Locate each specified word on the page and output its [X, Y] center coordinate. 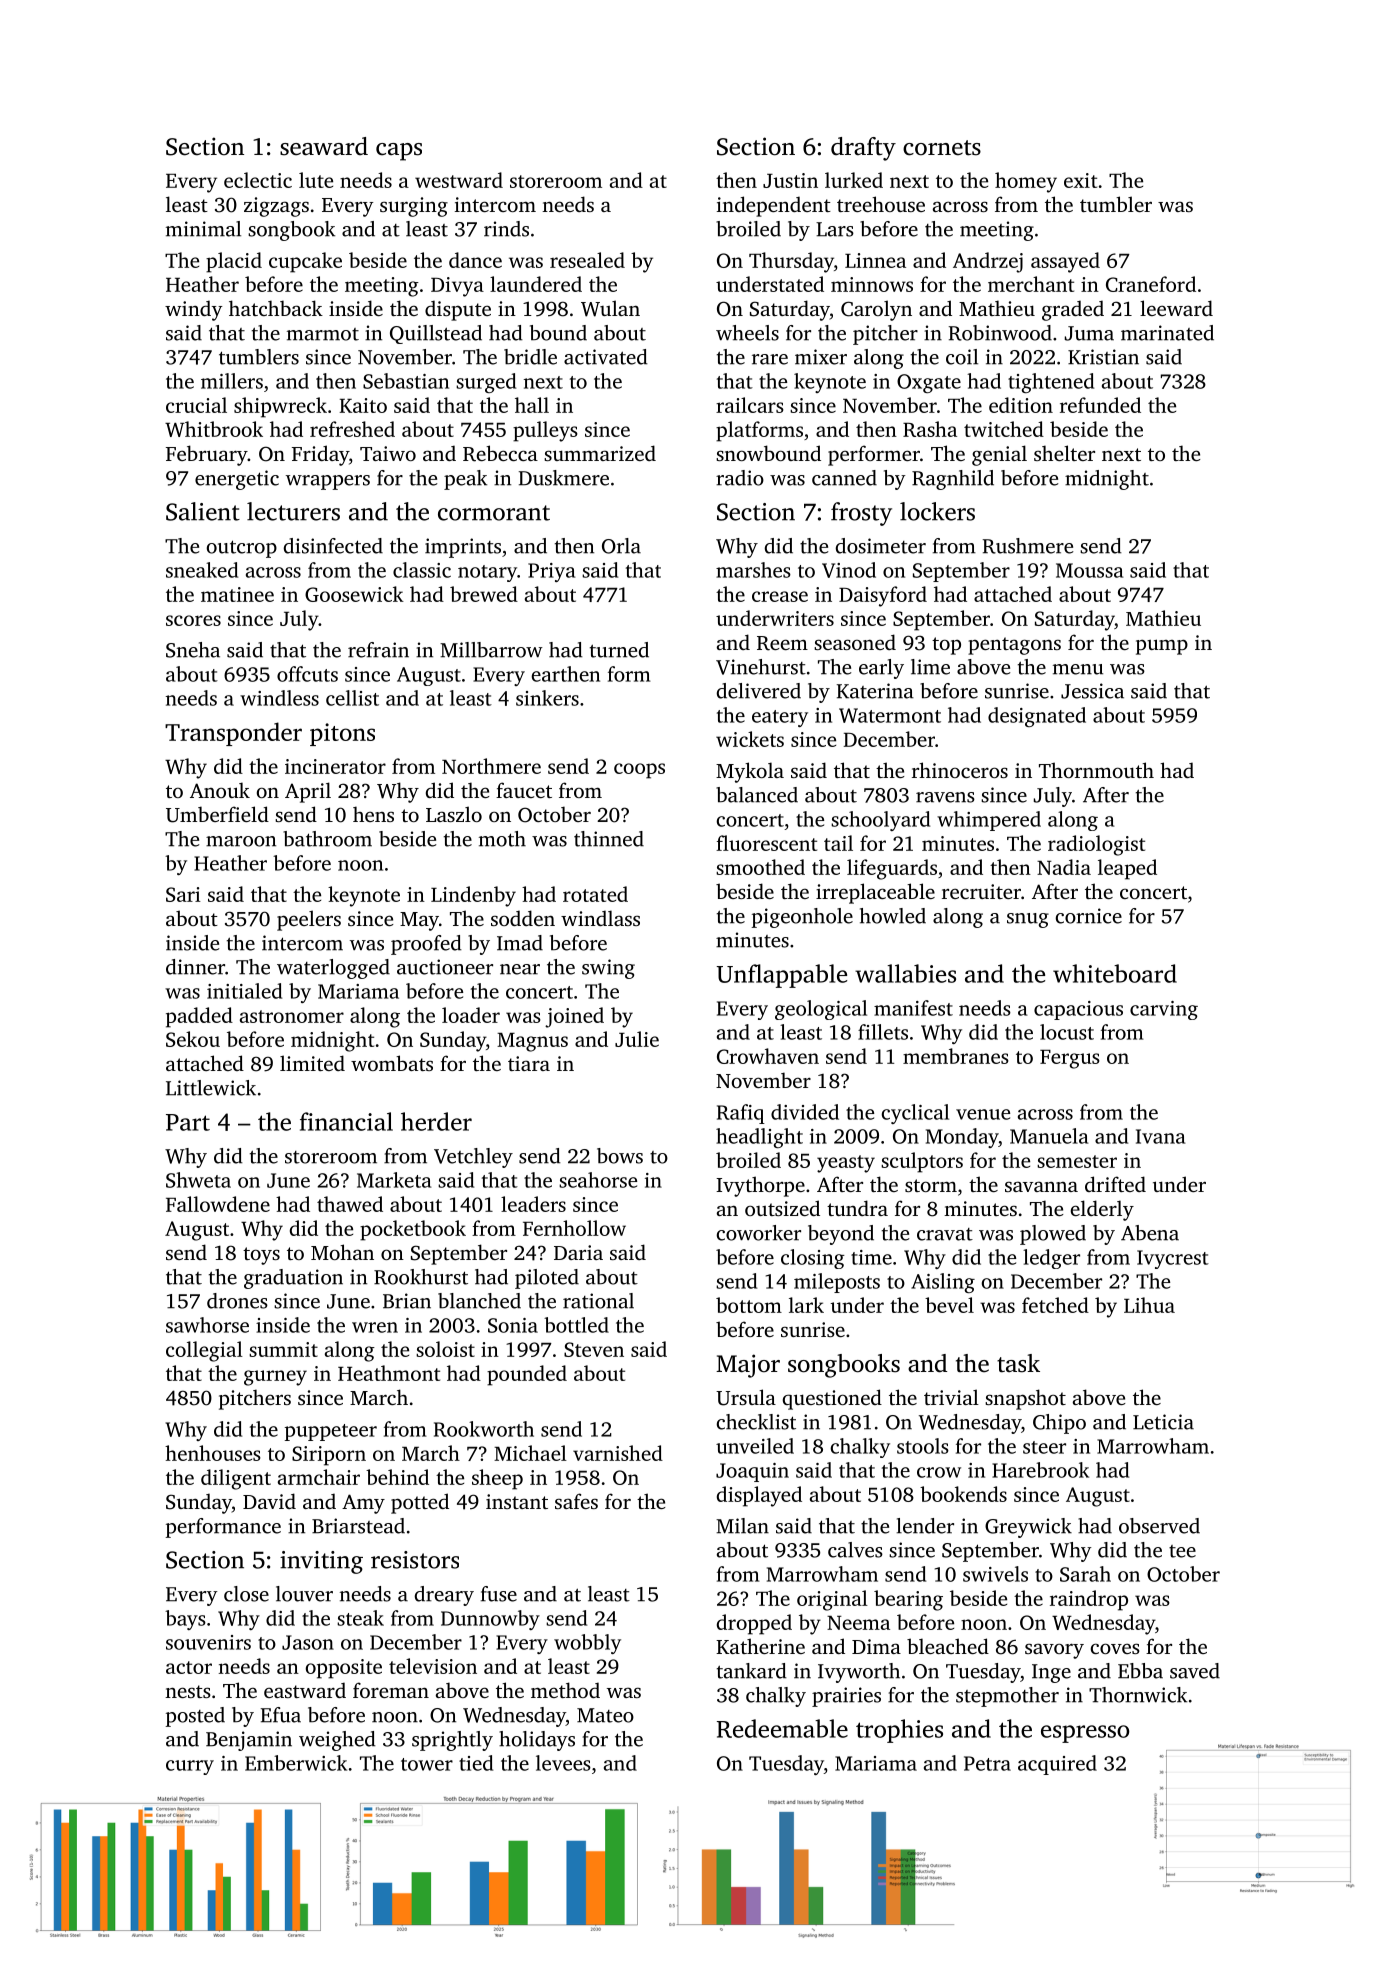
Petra [987, 1763]
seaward [324, 146]
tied [476, 1763]
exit [1080, 180]
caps [399, 152]
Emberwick [296, 1763]
